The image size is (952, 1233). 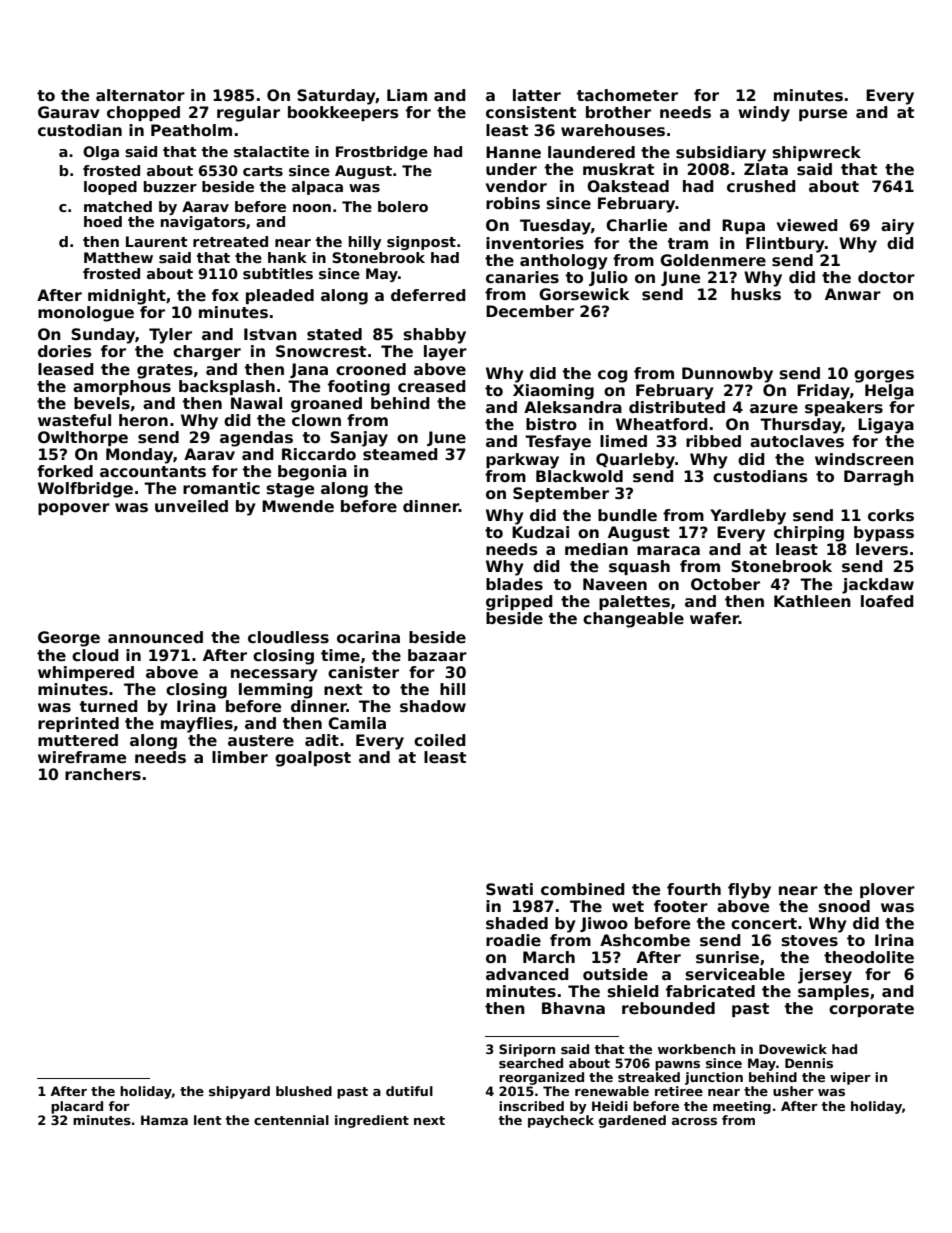 What do you see at coordinates (371, 369) in the image?
I see `crooned` at bounding box center [371, 369].
